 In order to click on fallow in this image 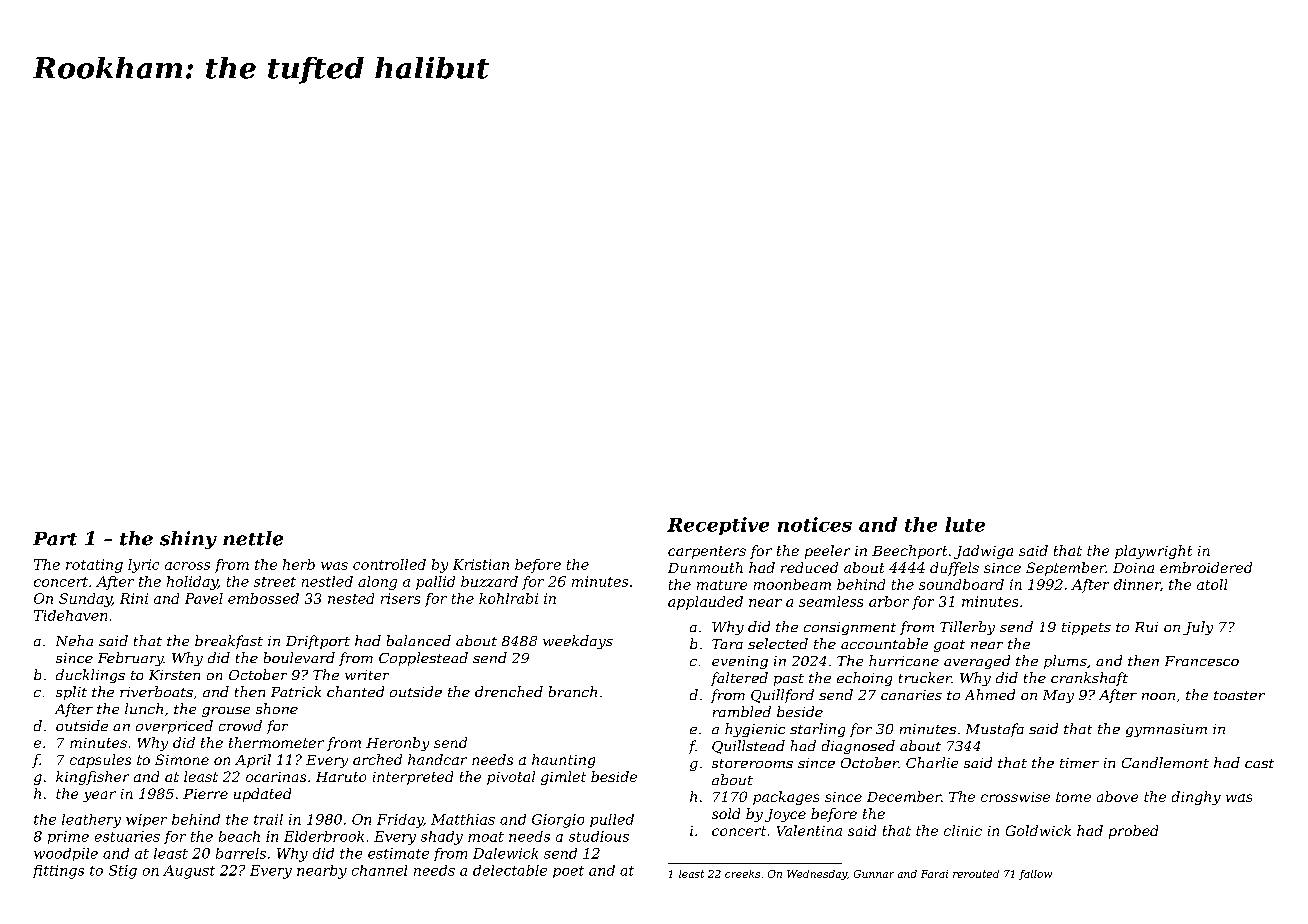, I will do `click(1035, 875)`.
